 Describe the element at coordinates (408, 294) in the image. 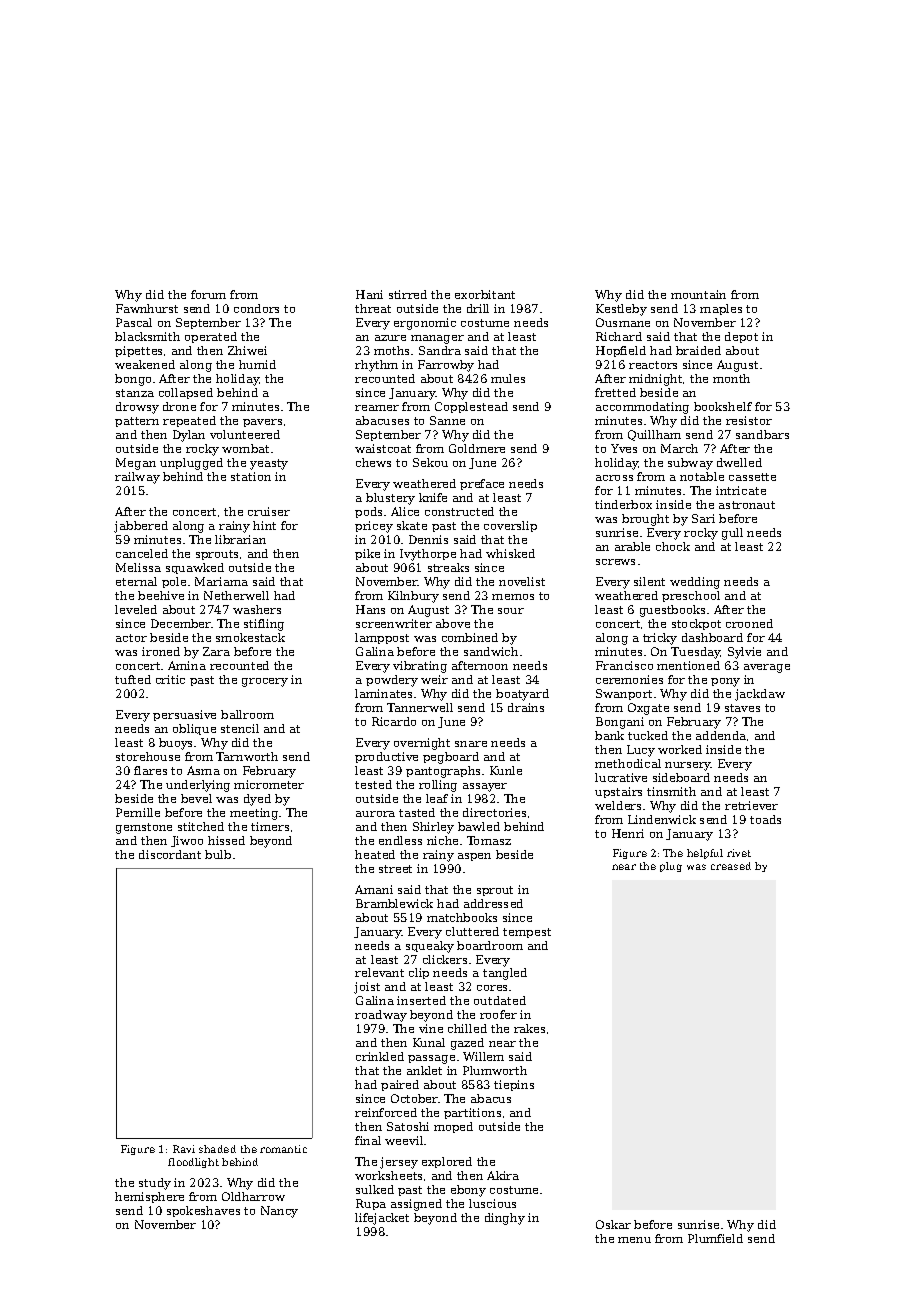

I see `stirred` at that location.
